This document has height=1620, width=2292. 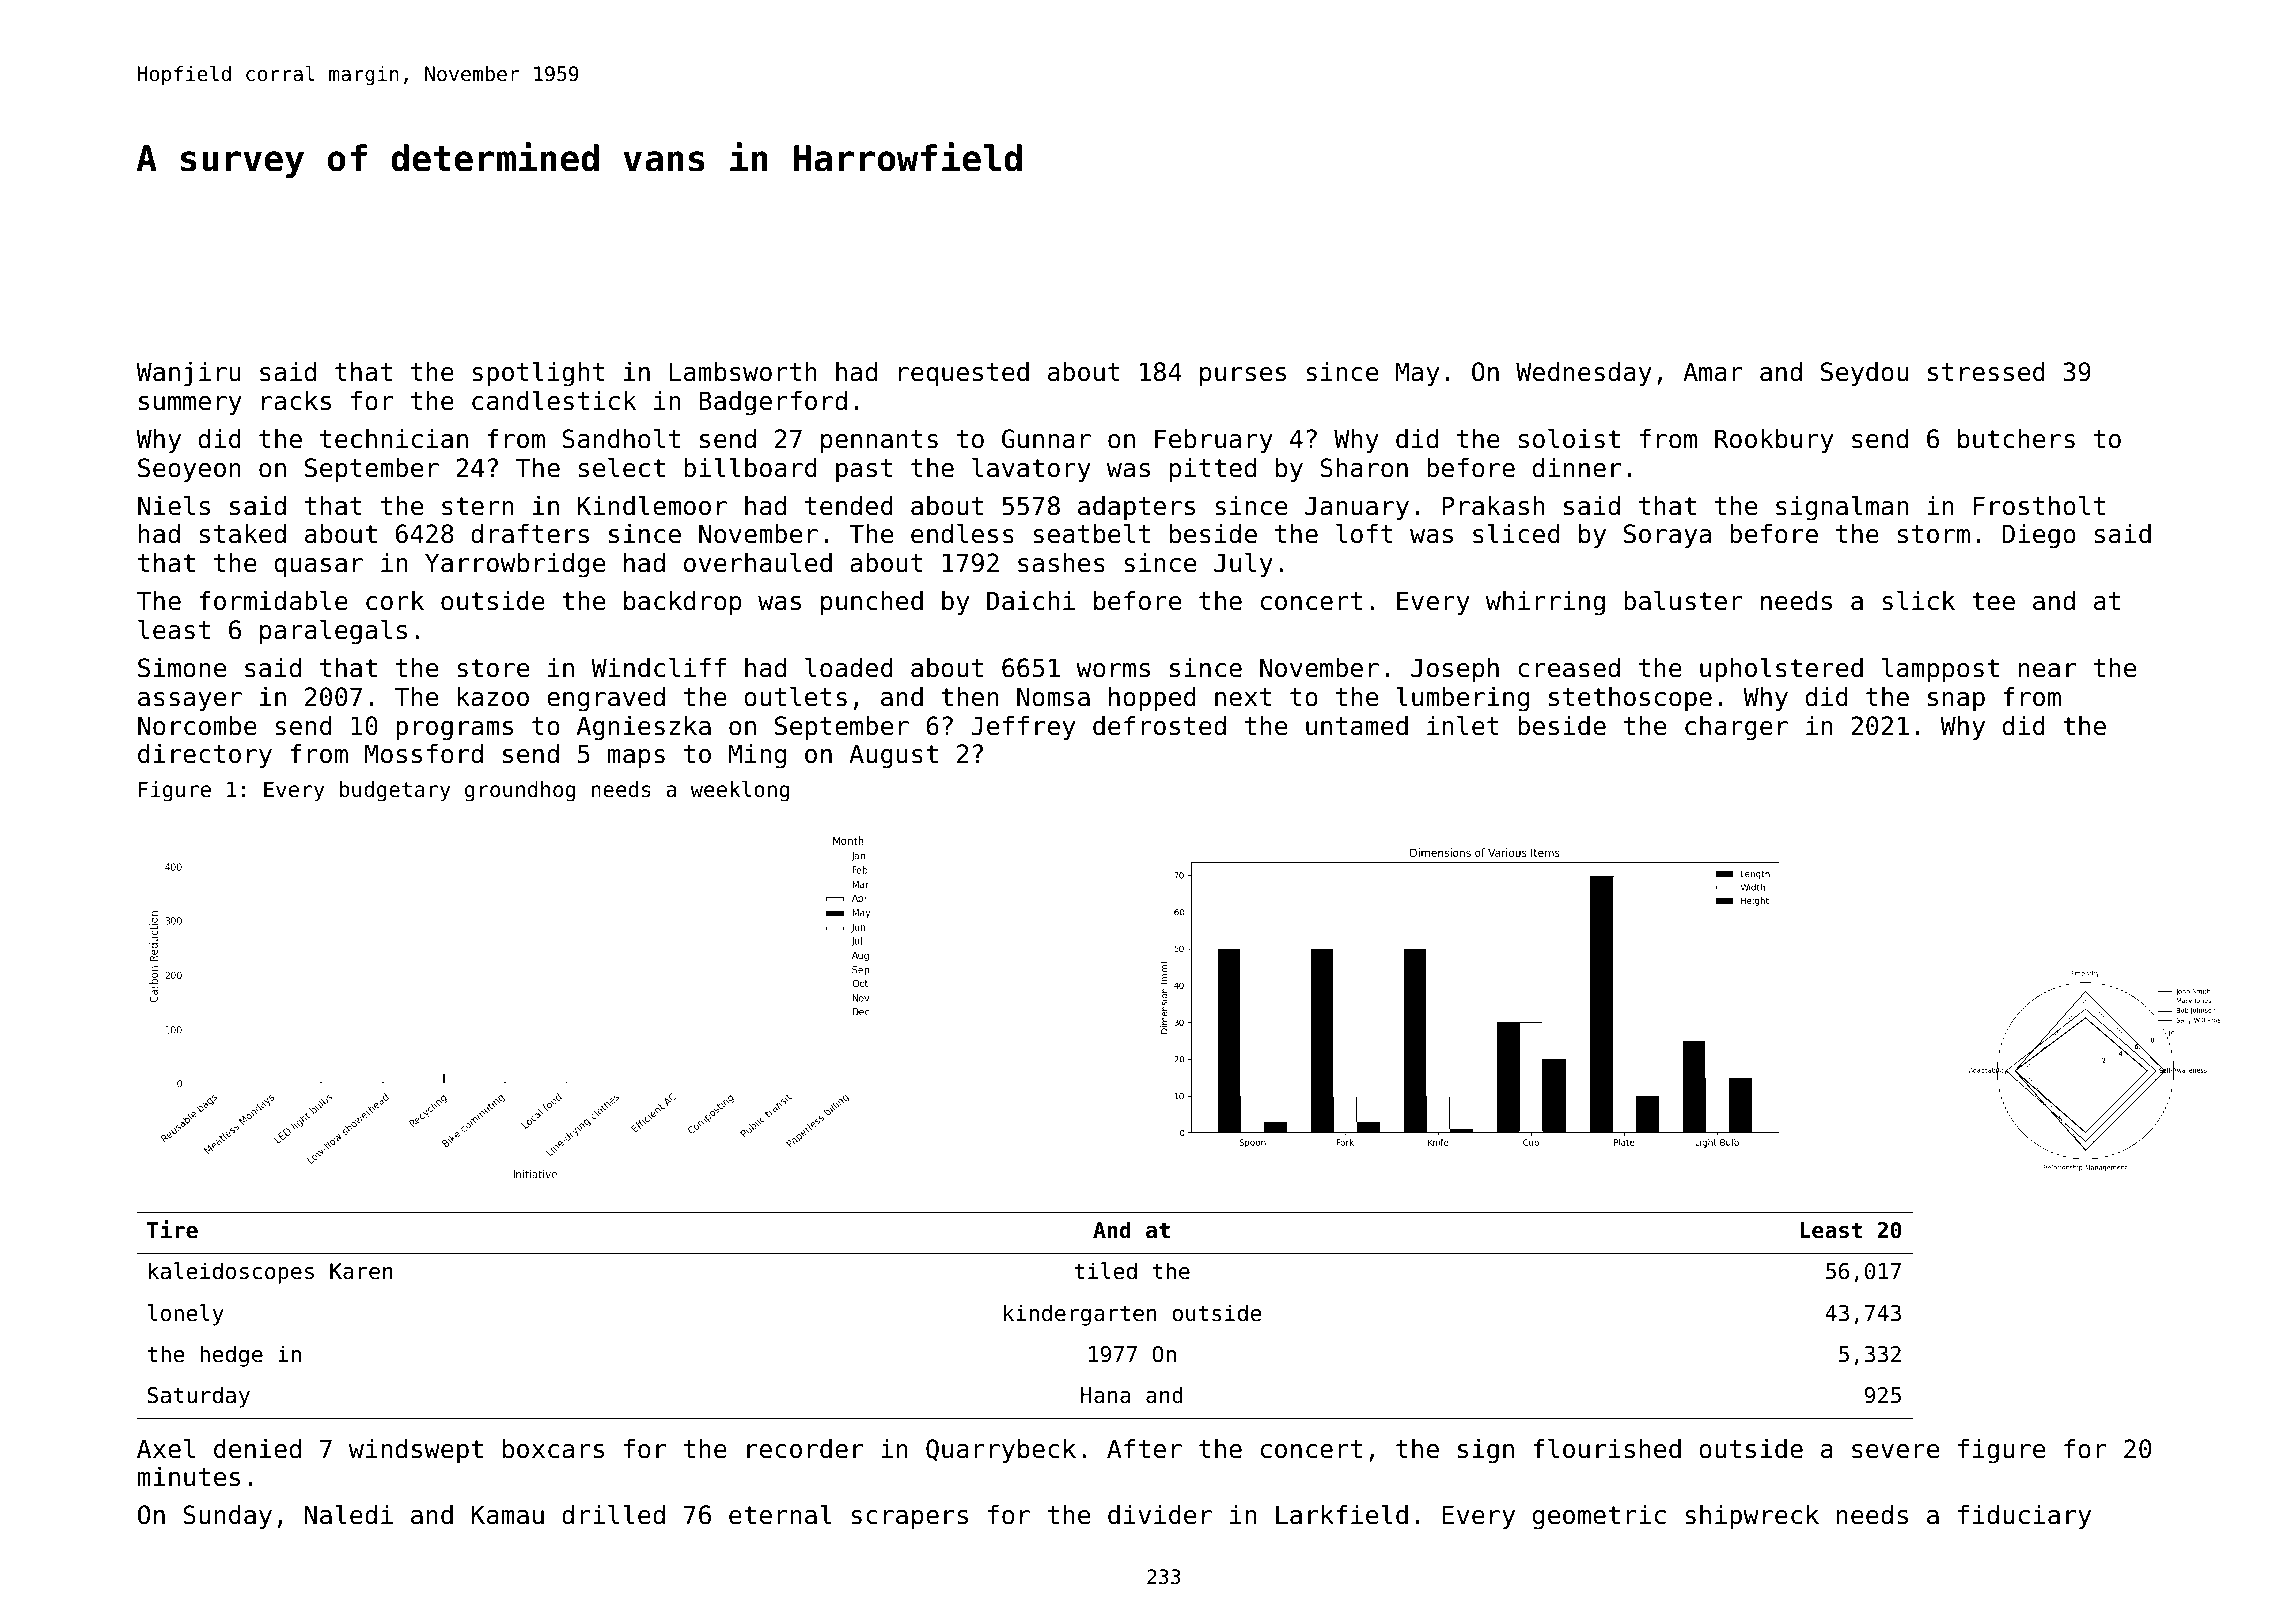 I want to click on candlestick, so click(x=554, y=400).
